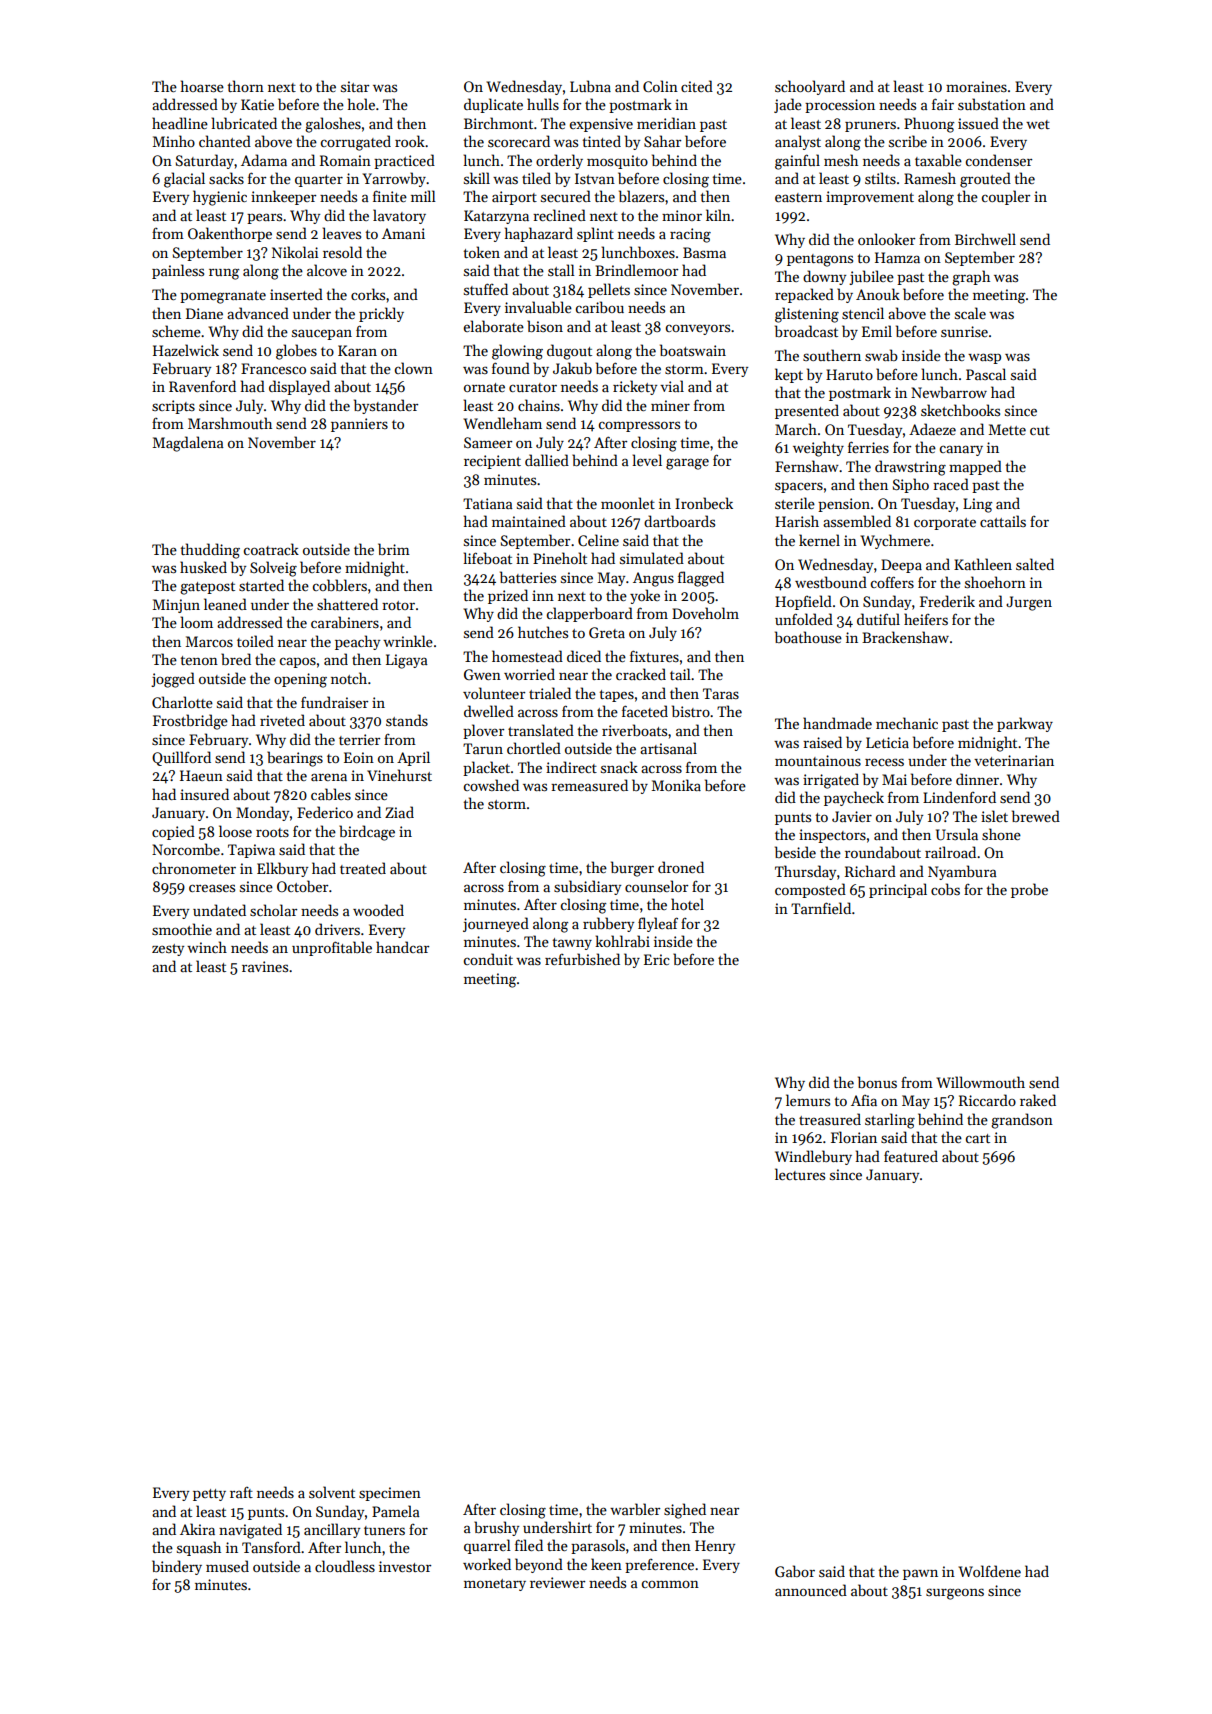 The width and height of the image is (1212, 1714). What do you see at coordinates (955, 1594) in the image?
I see `surgeons` at bounding box center [955, 1594].
